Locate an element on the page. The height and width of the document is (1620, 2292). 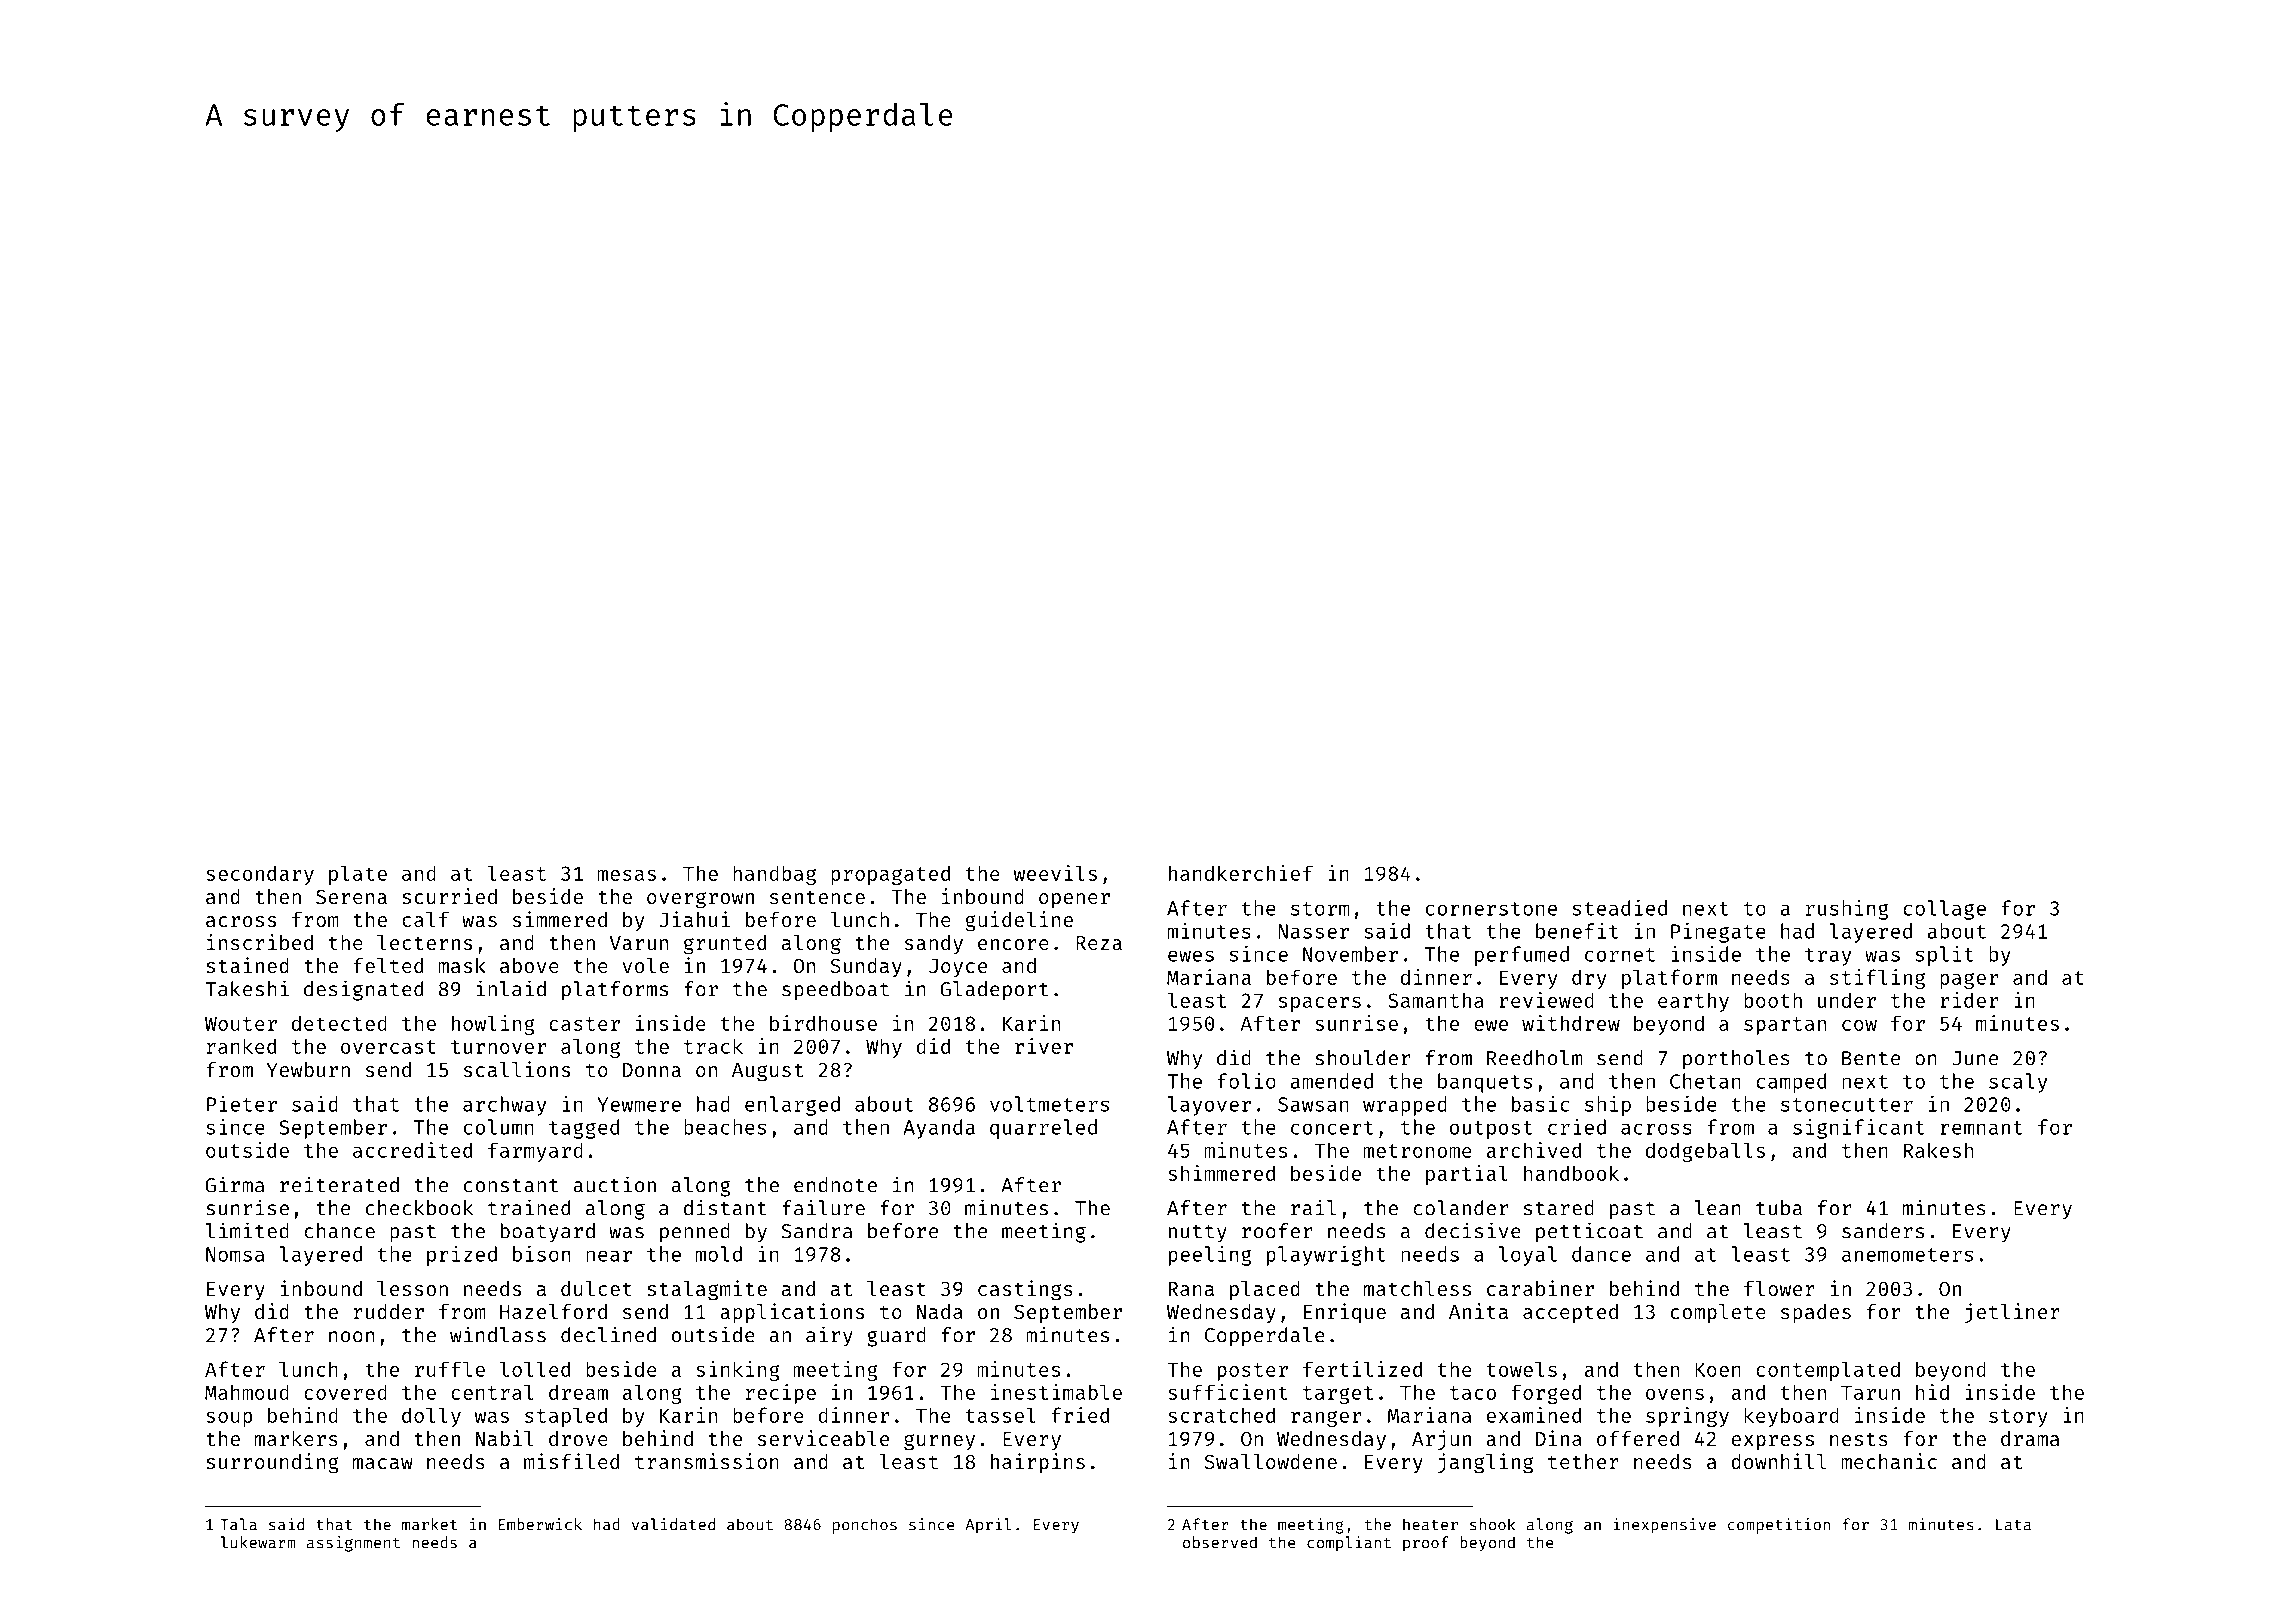
Yewmere is located at coordinates (639, 1104).
